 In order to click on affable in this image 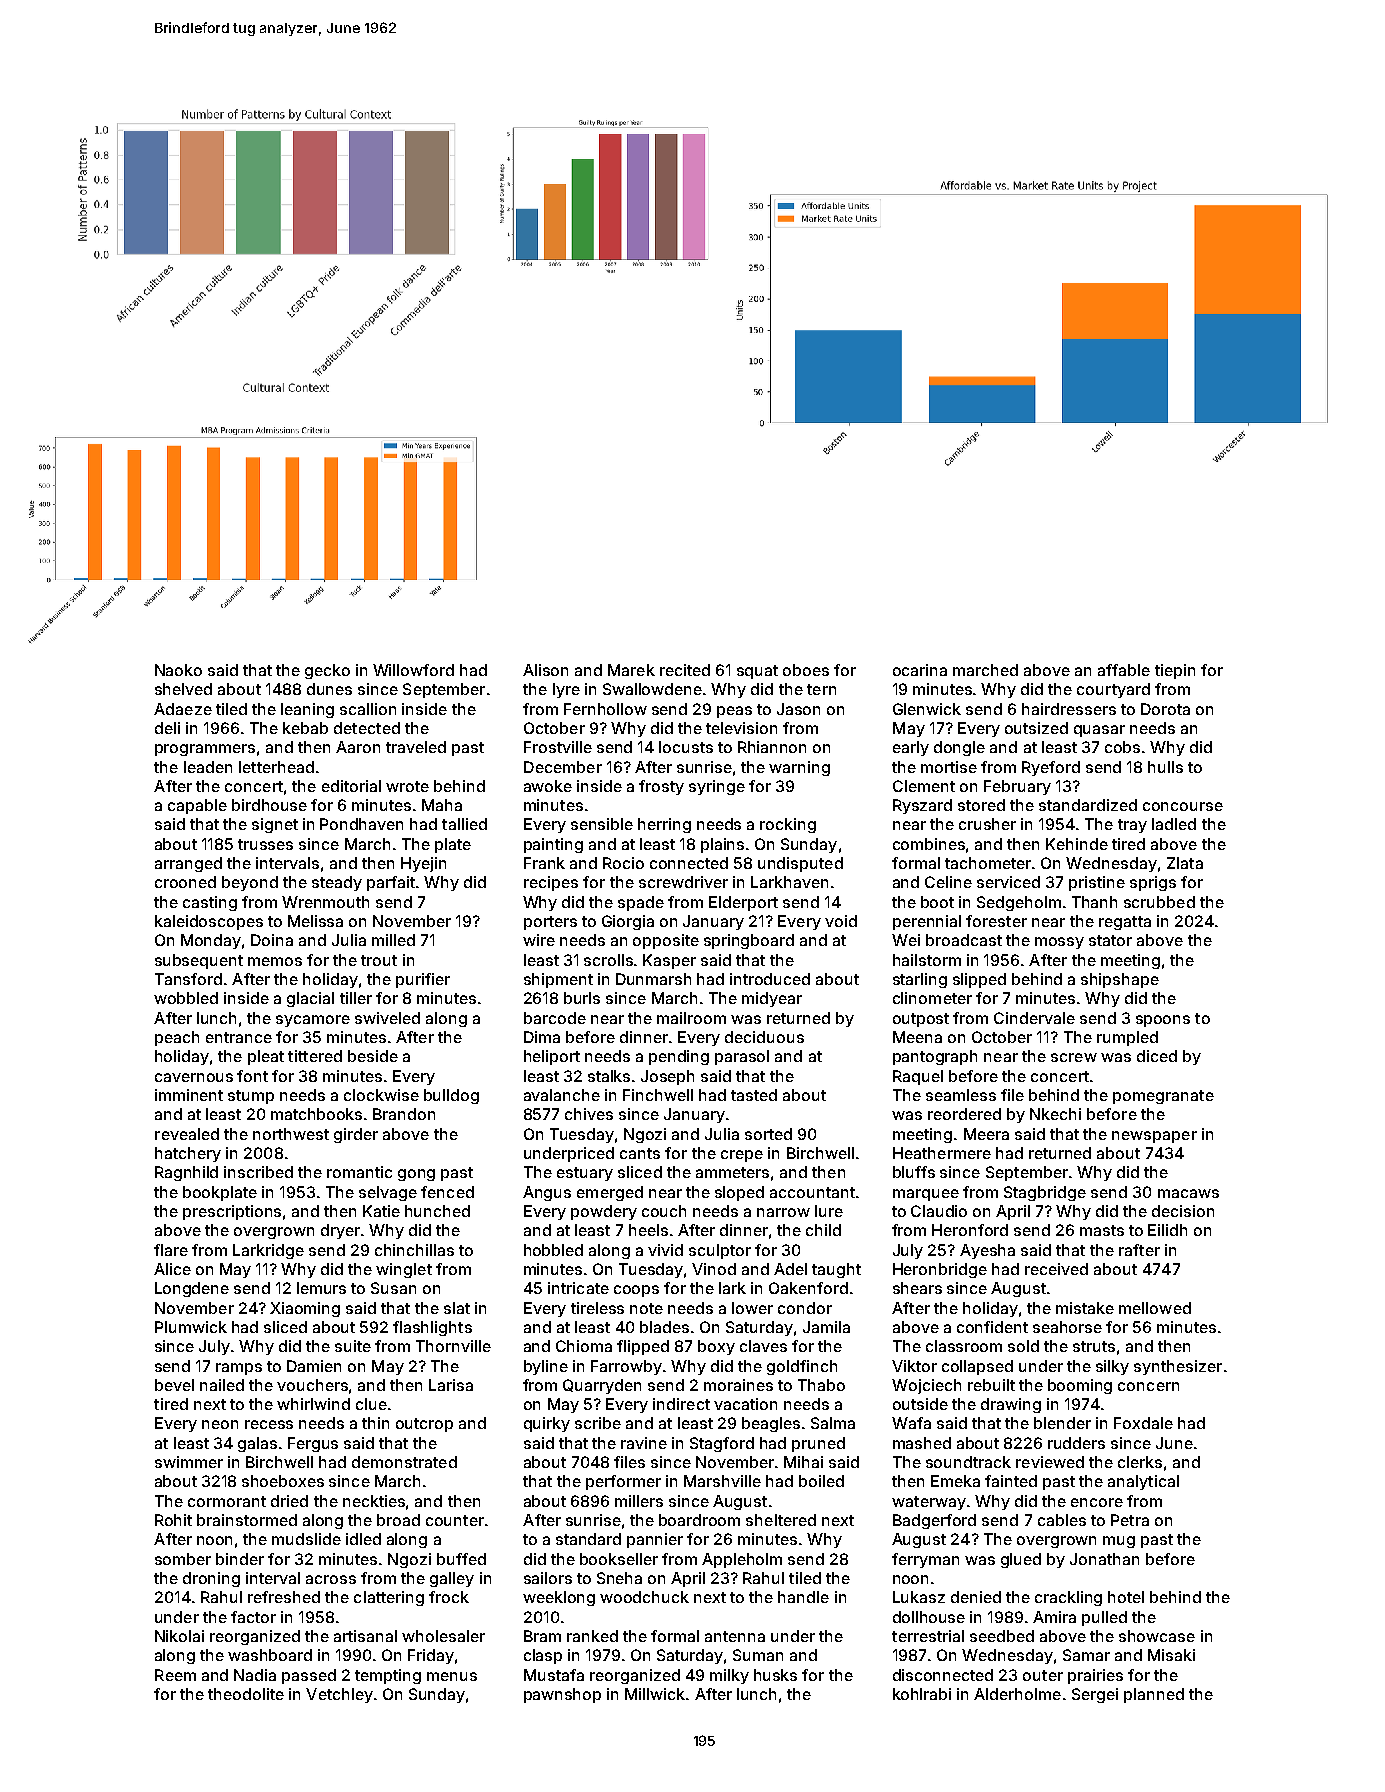, I will do `click(1124, 670)`.
